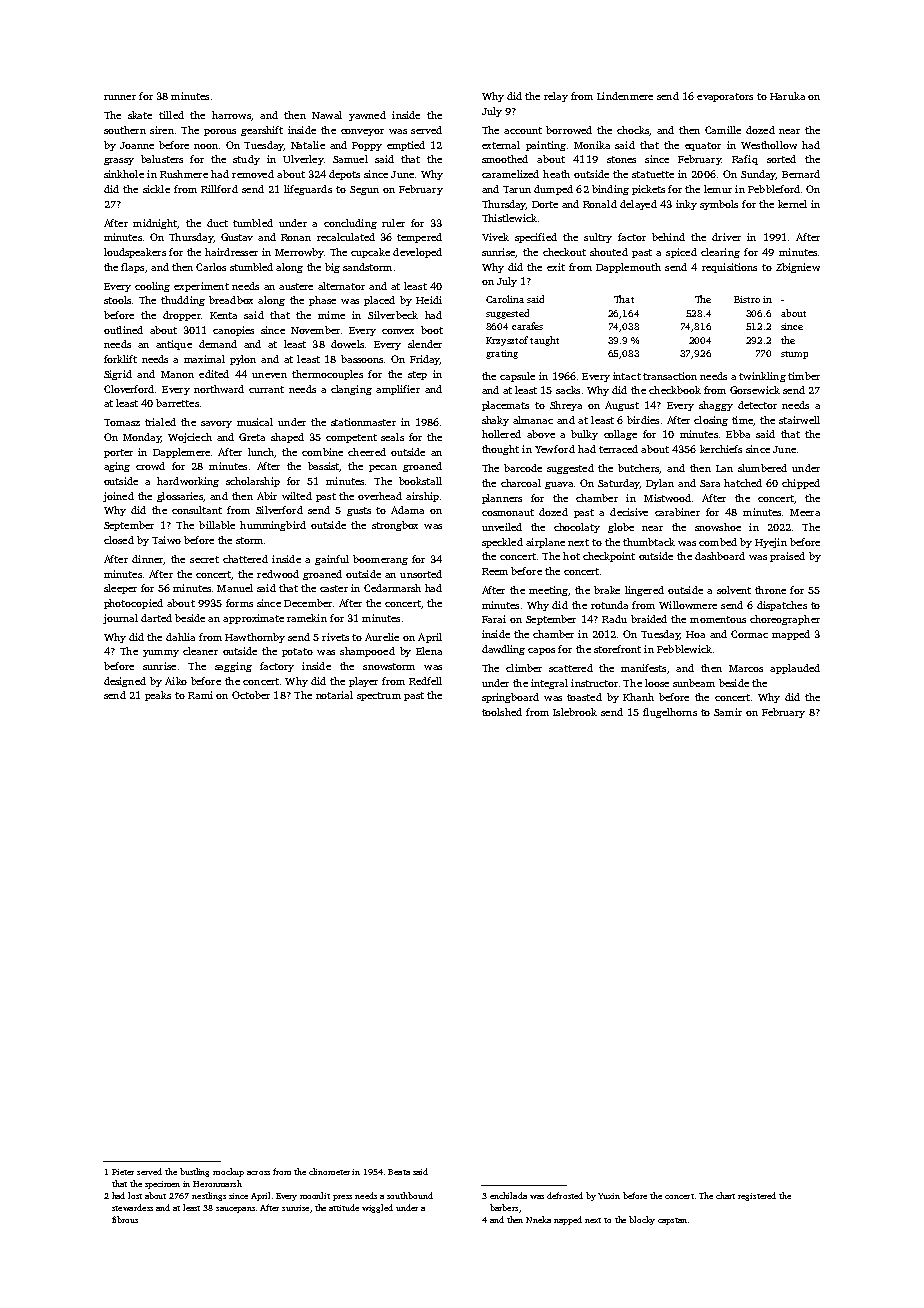 Image resolution: width=924 pixels, height=1308 pixels. Describe the element at coordinates (135, 1195) in the page. I see `lost` at that location.
